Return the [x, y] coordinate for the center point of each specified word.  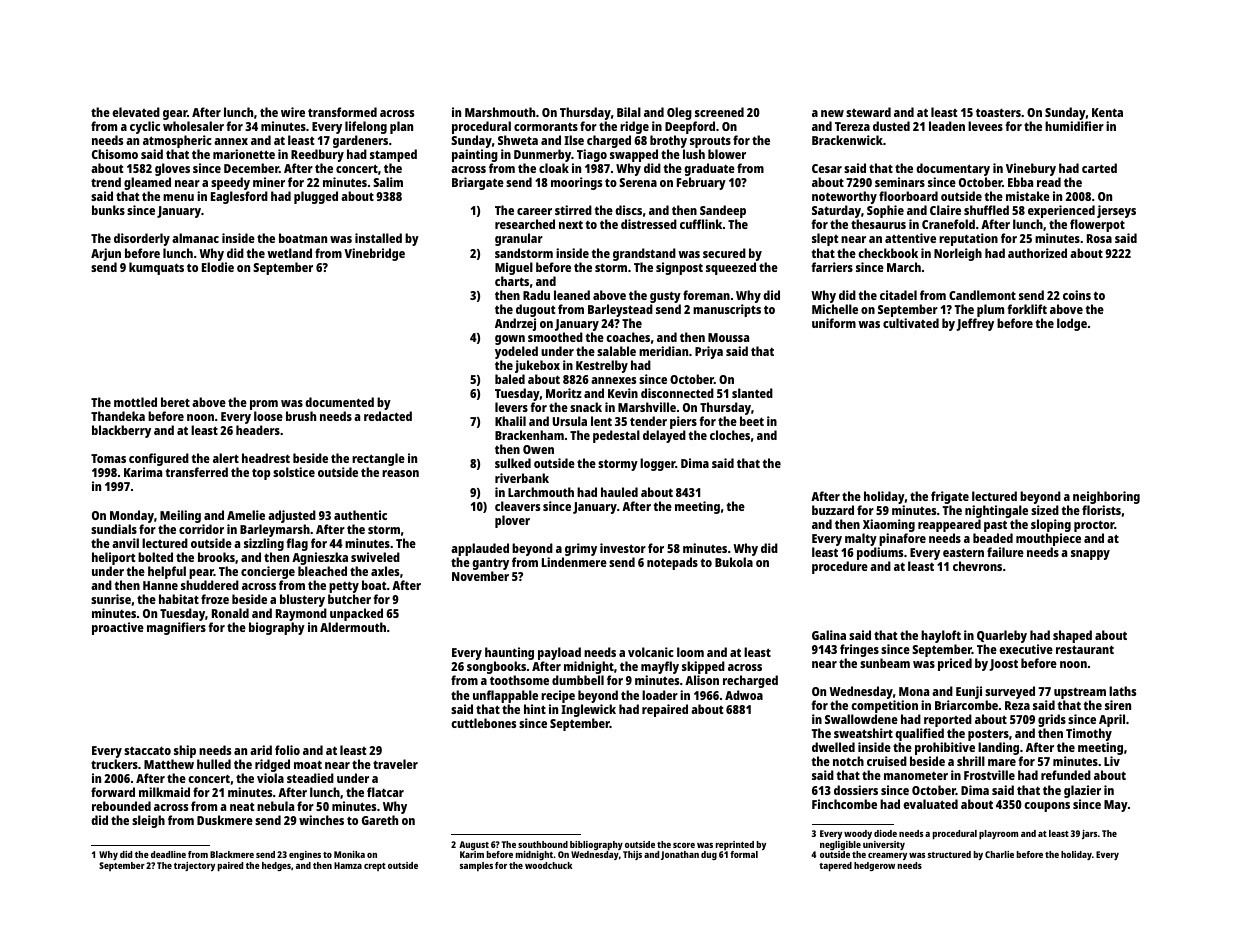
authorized [1037, 253]
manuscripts [727, 310]
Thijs [632, 855]
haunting [509, 654]
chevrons [977, 566]
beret [175, 402]
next [571, 224]
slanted [752, 393]
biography [277, 628]
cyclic [145, 127]
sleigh [148, 821]
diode [885, 833]
